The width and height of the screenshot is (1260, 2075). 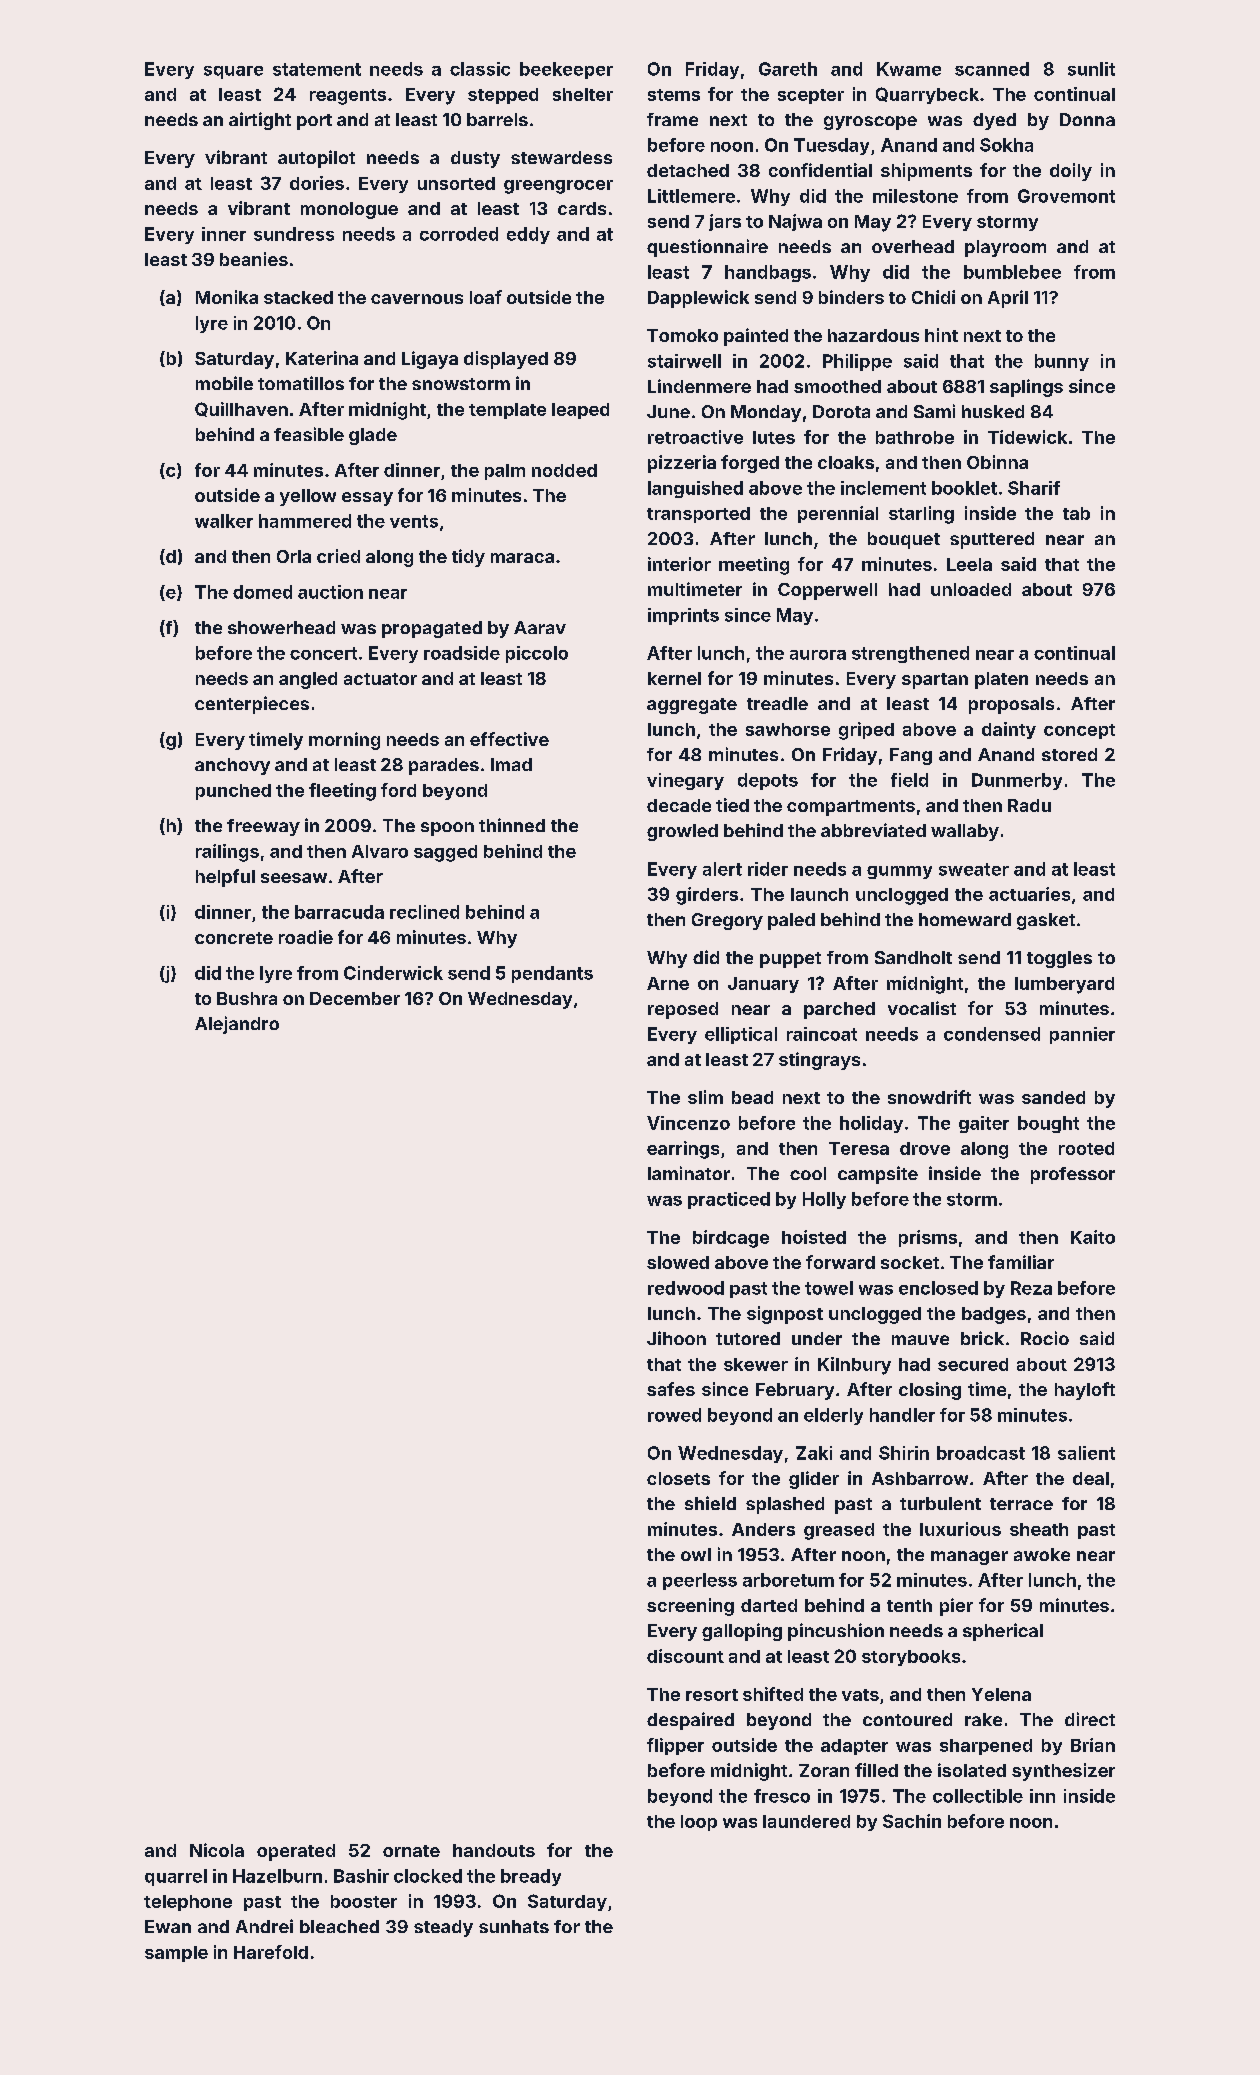 What do you see at coordinates (763, 985) in the screenshot?
I see `January` at bounding box center [763, 985].
